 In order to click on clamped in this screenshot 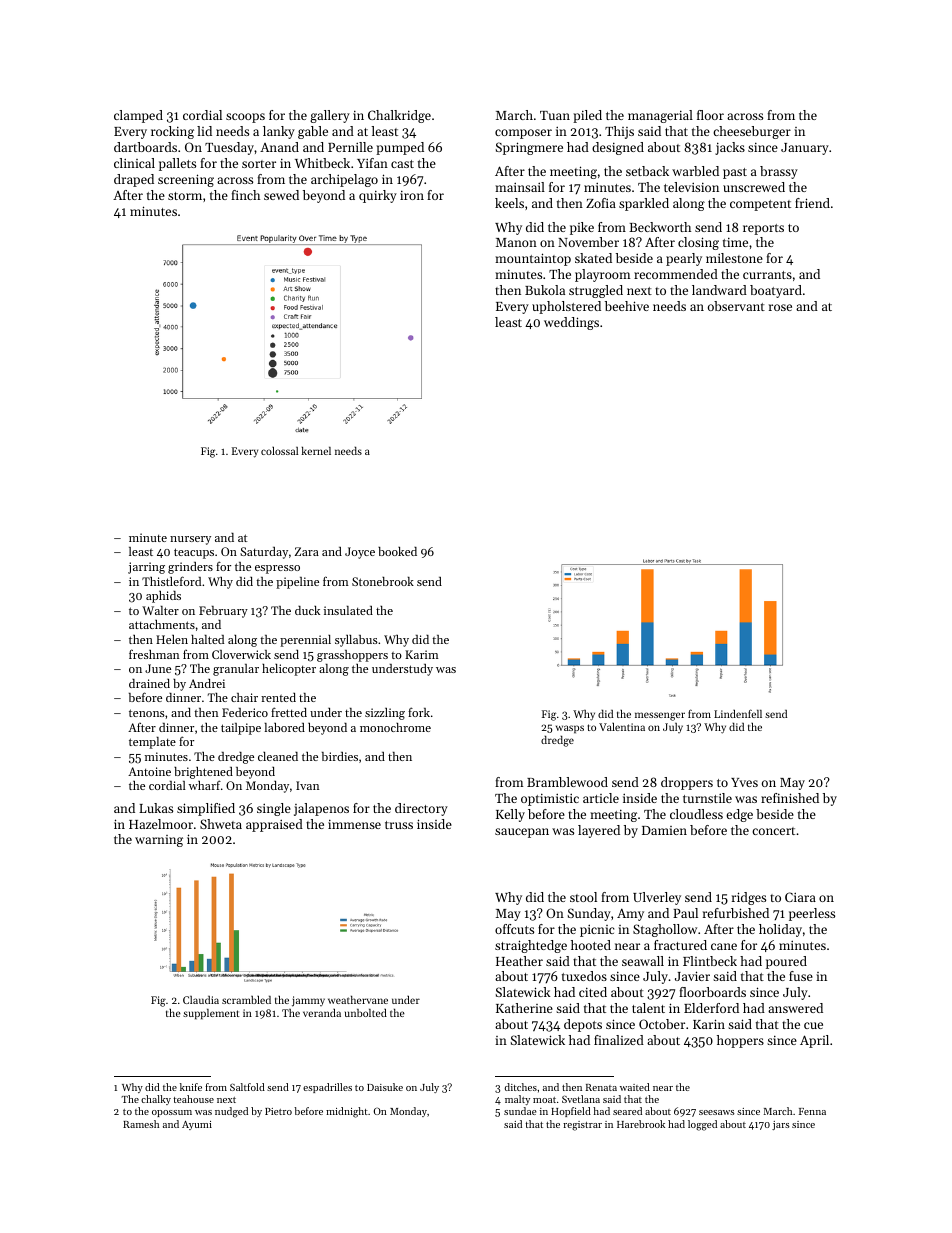, I will do `click(138, 116)`.
